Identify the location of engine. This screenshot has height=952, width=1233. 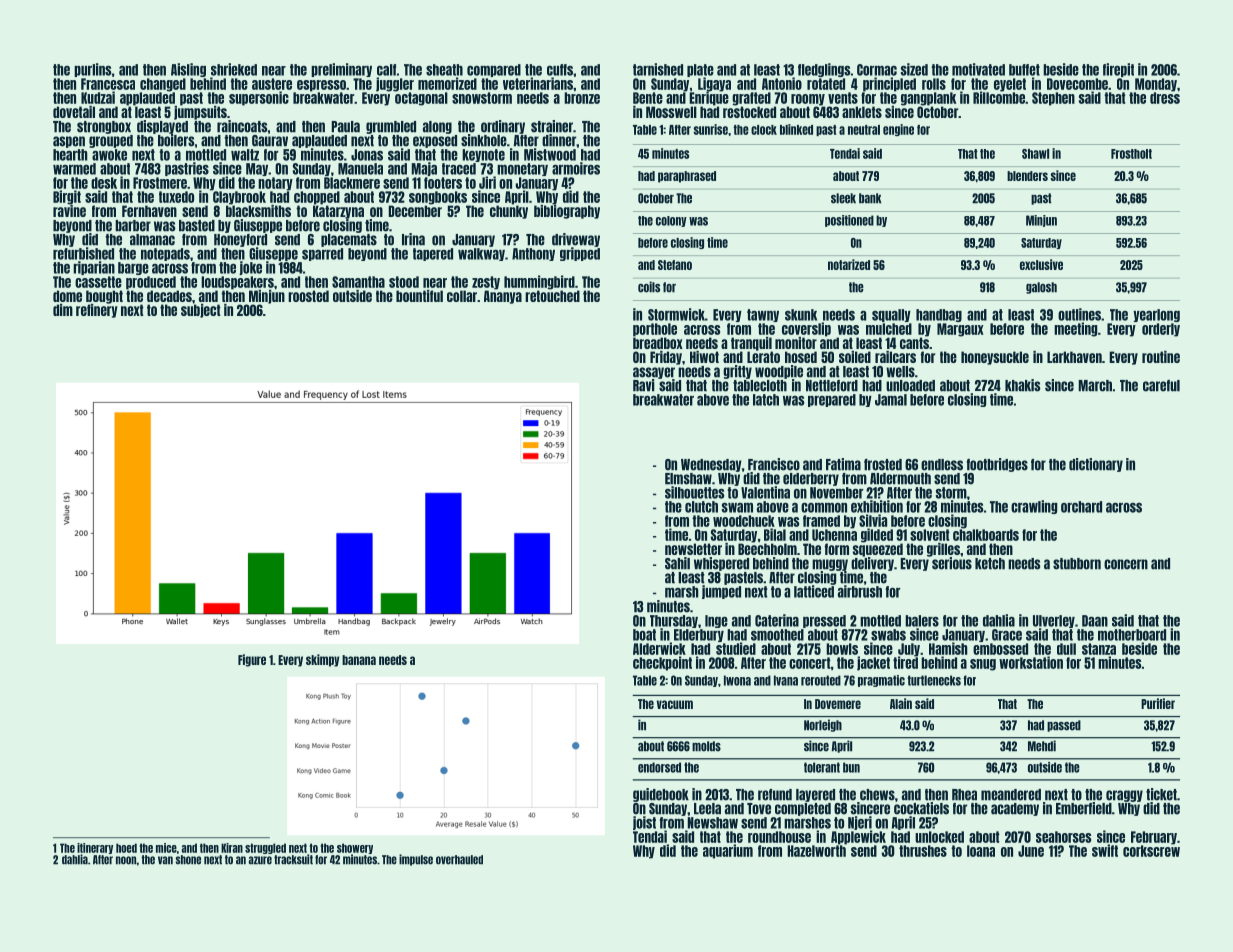
(898, 130).
